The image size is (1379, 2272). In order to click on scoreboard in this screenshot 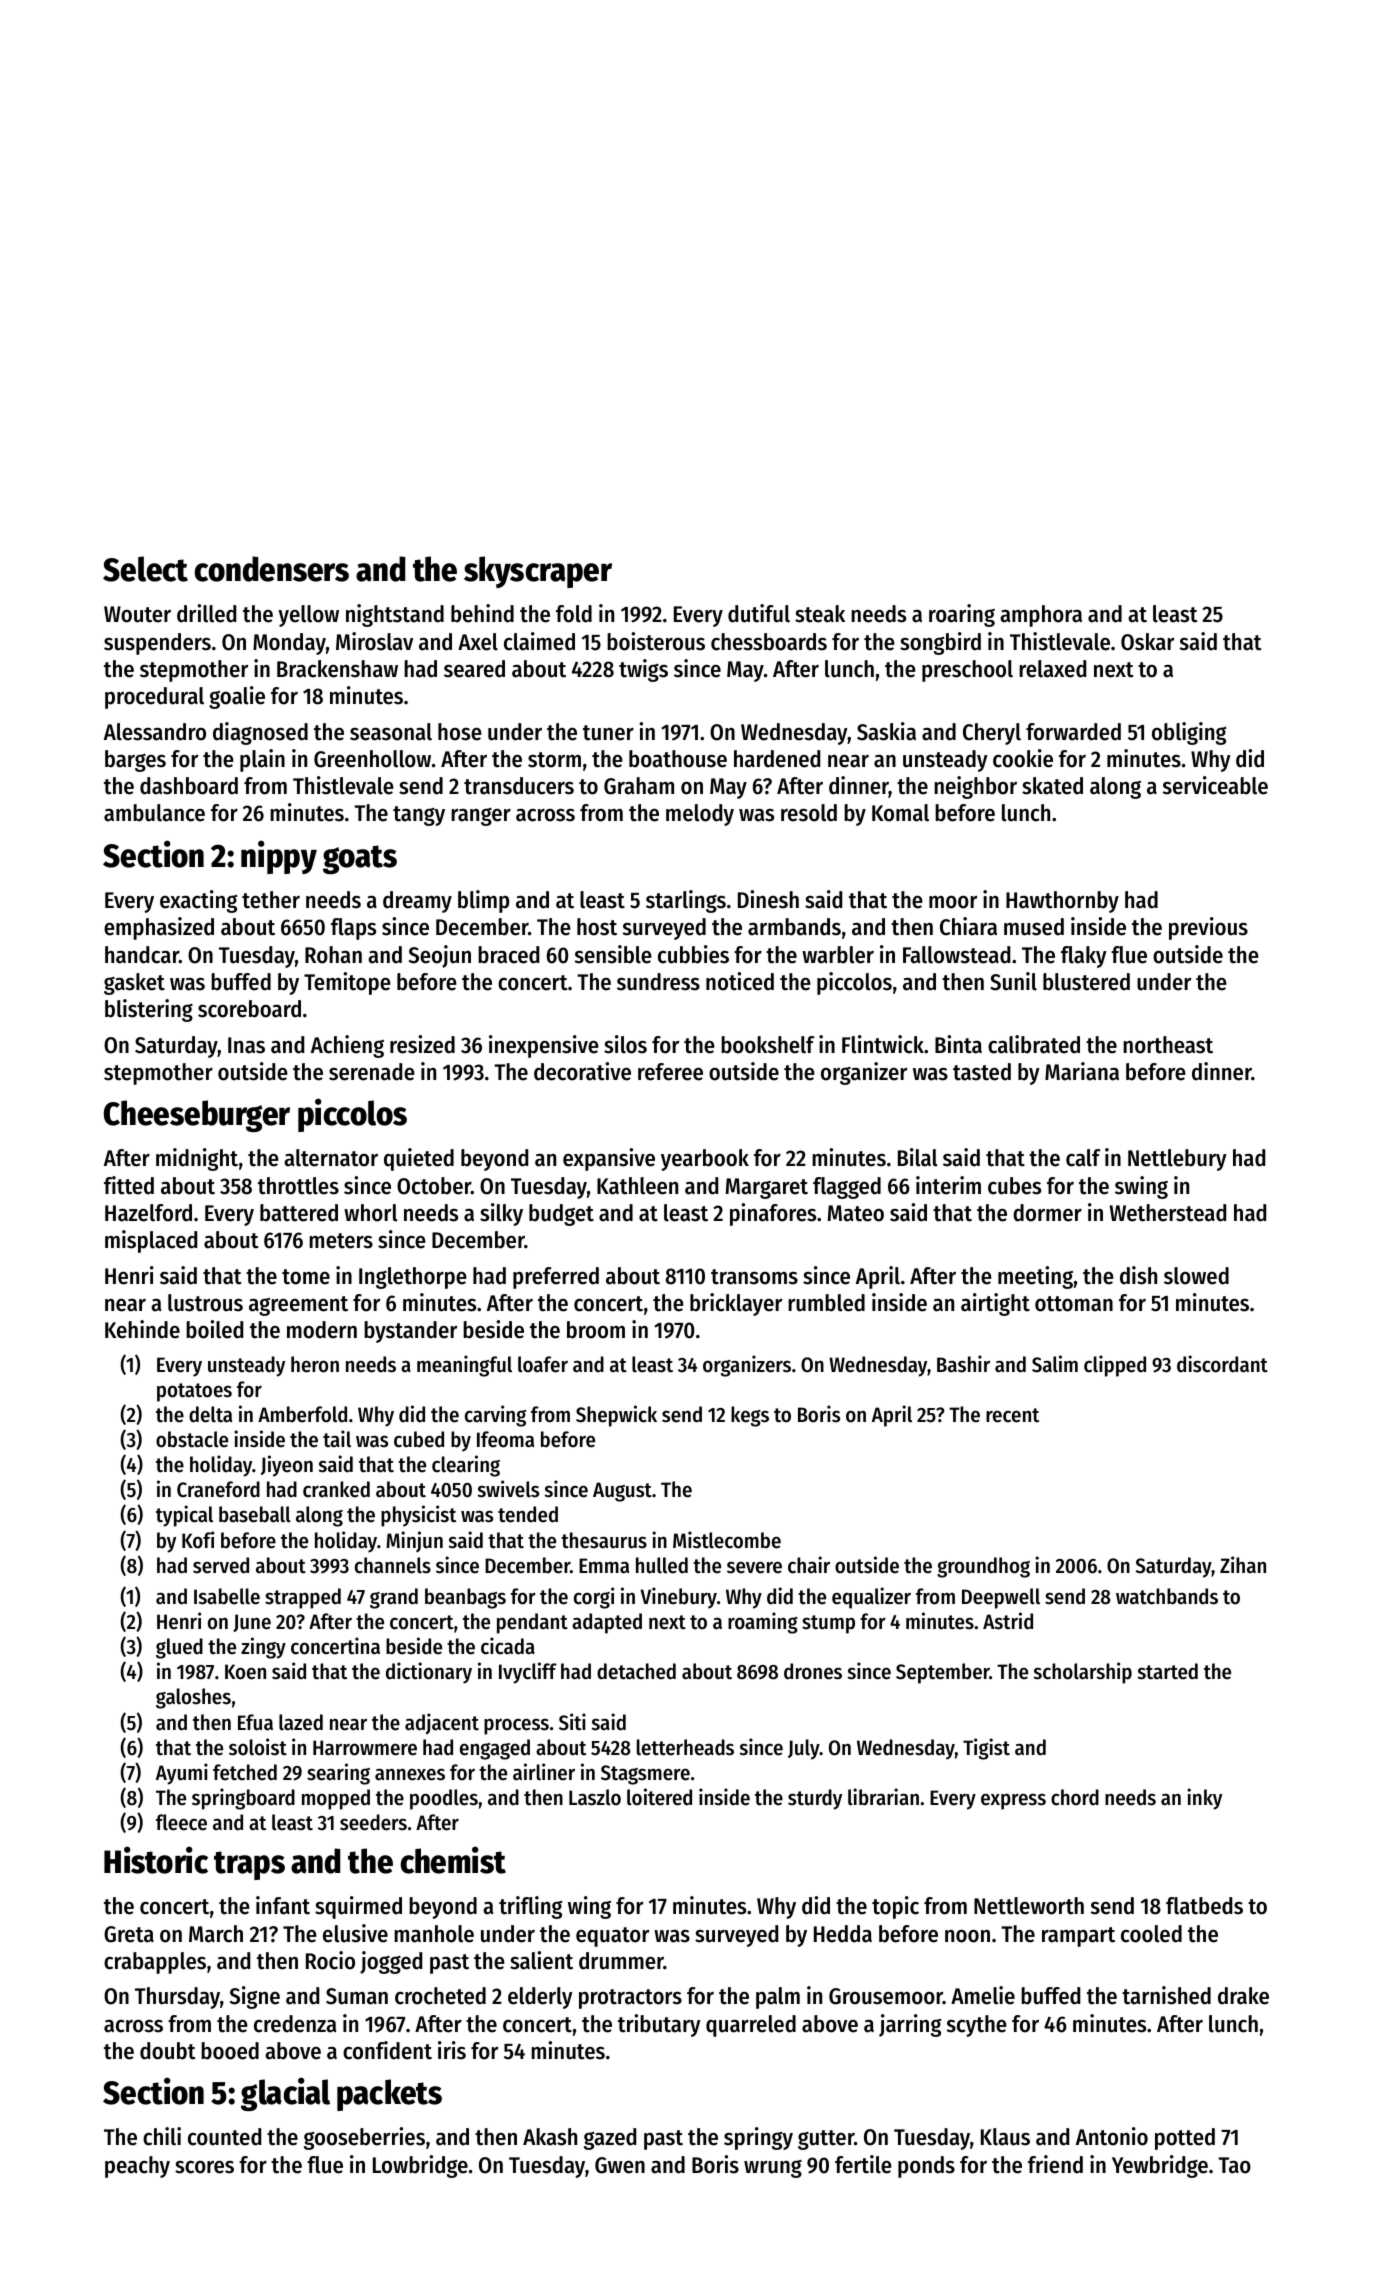, I will do `click(249, 1009)`.
